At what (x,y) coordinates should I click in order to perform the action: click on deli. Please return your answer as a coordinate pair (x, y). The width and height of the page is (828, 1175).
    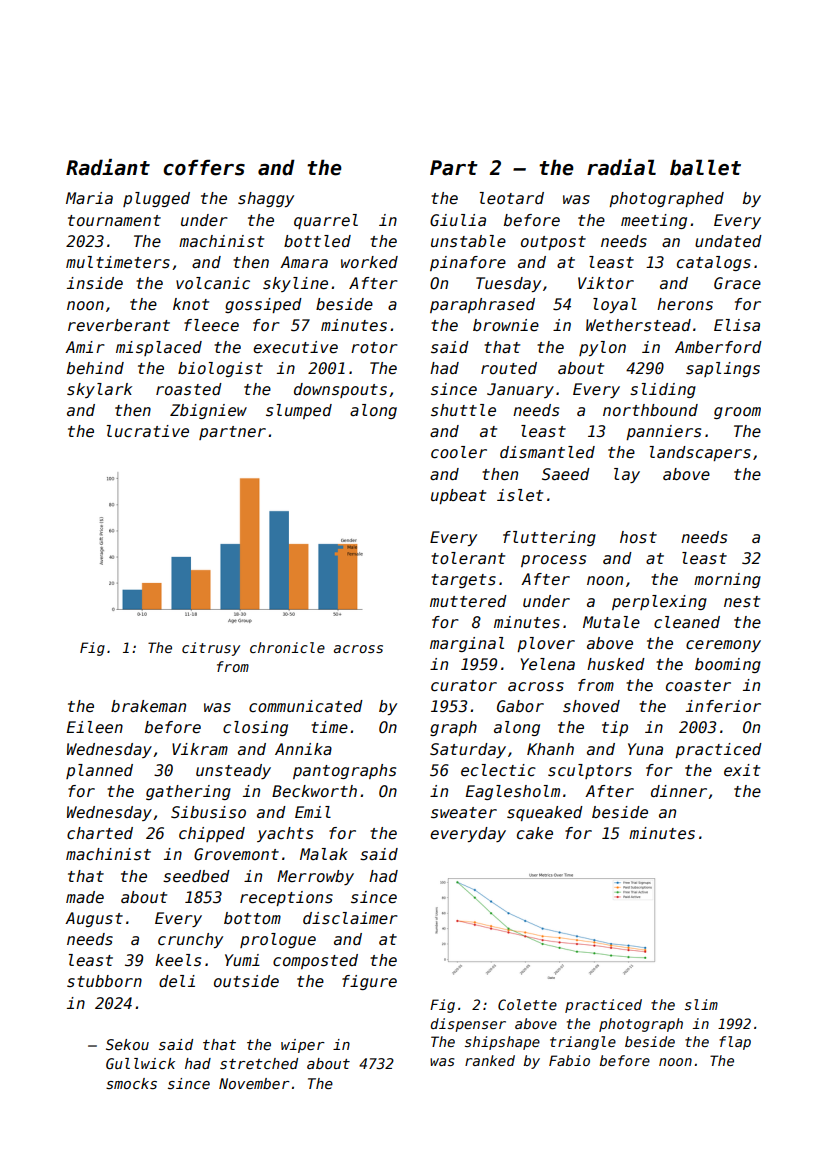
    Looking at the image, I should click on (177, 981).
